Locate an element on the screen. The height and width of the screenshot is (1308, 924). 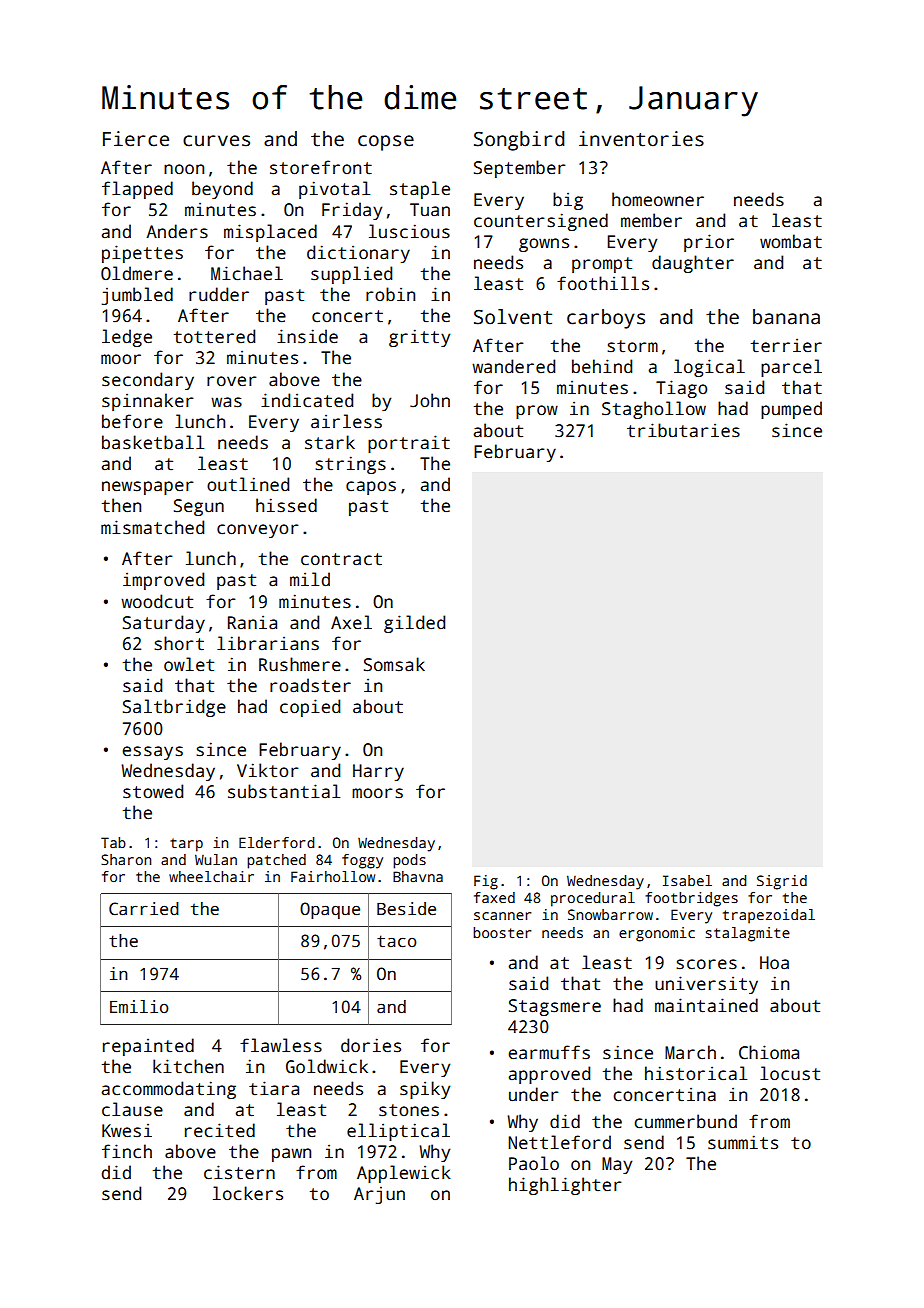
ledge is located at coordinates (127, 338).
